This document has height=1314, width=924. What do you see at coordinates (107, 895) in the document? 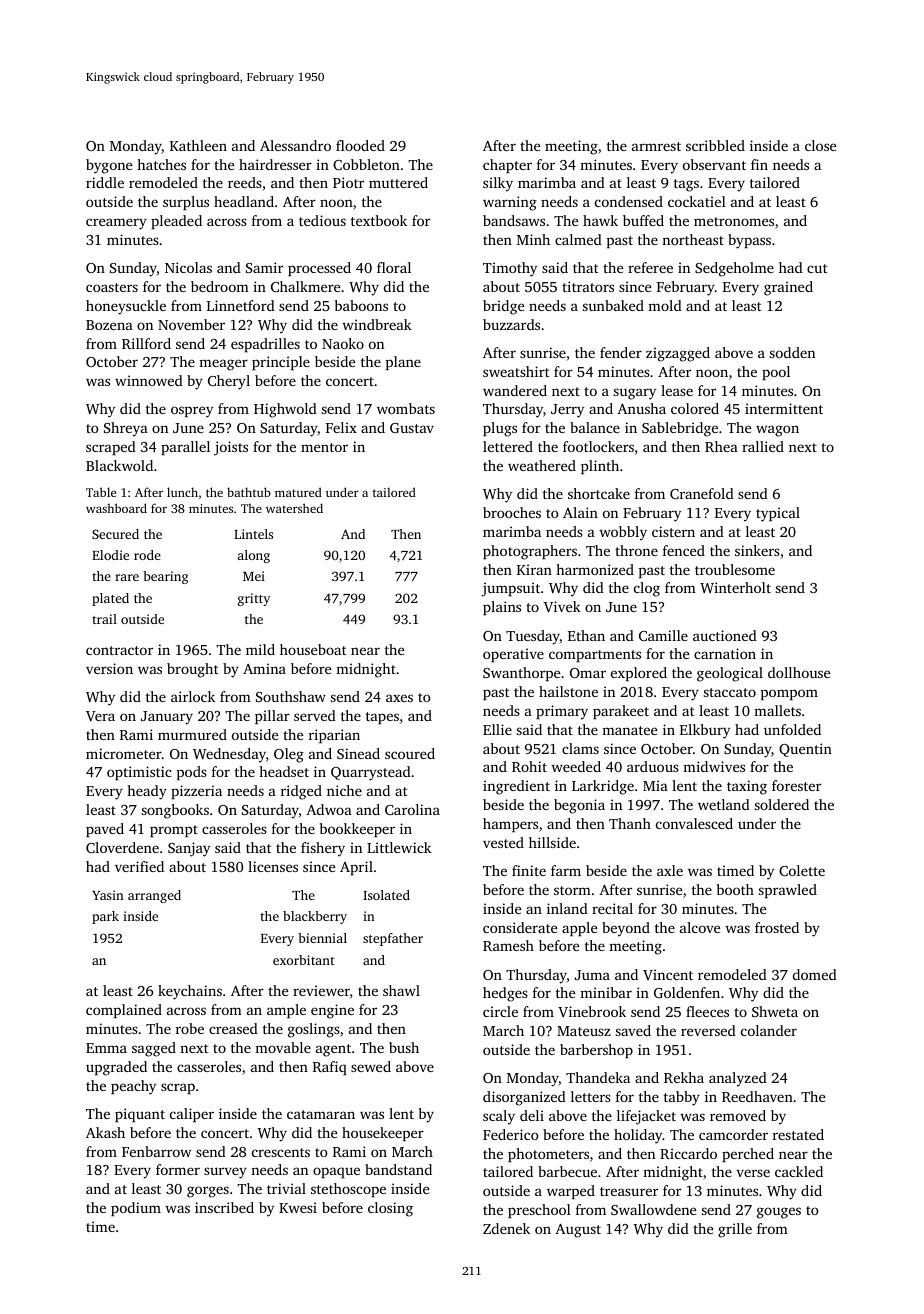
I see `Yasin` at bounding box center [107, 895].
